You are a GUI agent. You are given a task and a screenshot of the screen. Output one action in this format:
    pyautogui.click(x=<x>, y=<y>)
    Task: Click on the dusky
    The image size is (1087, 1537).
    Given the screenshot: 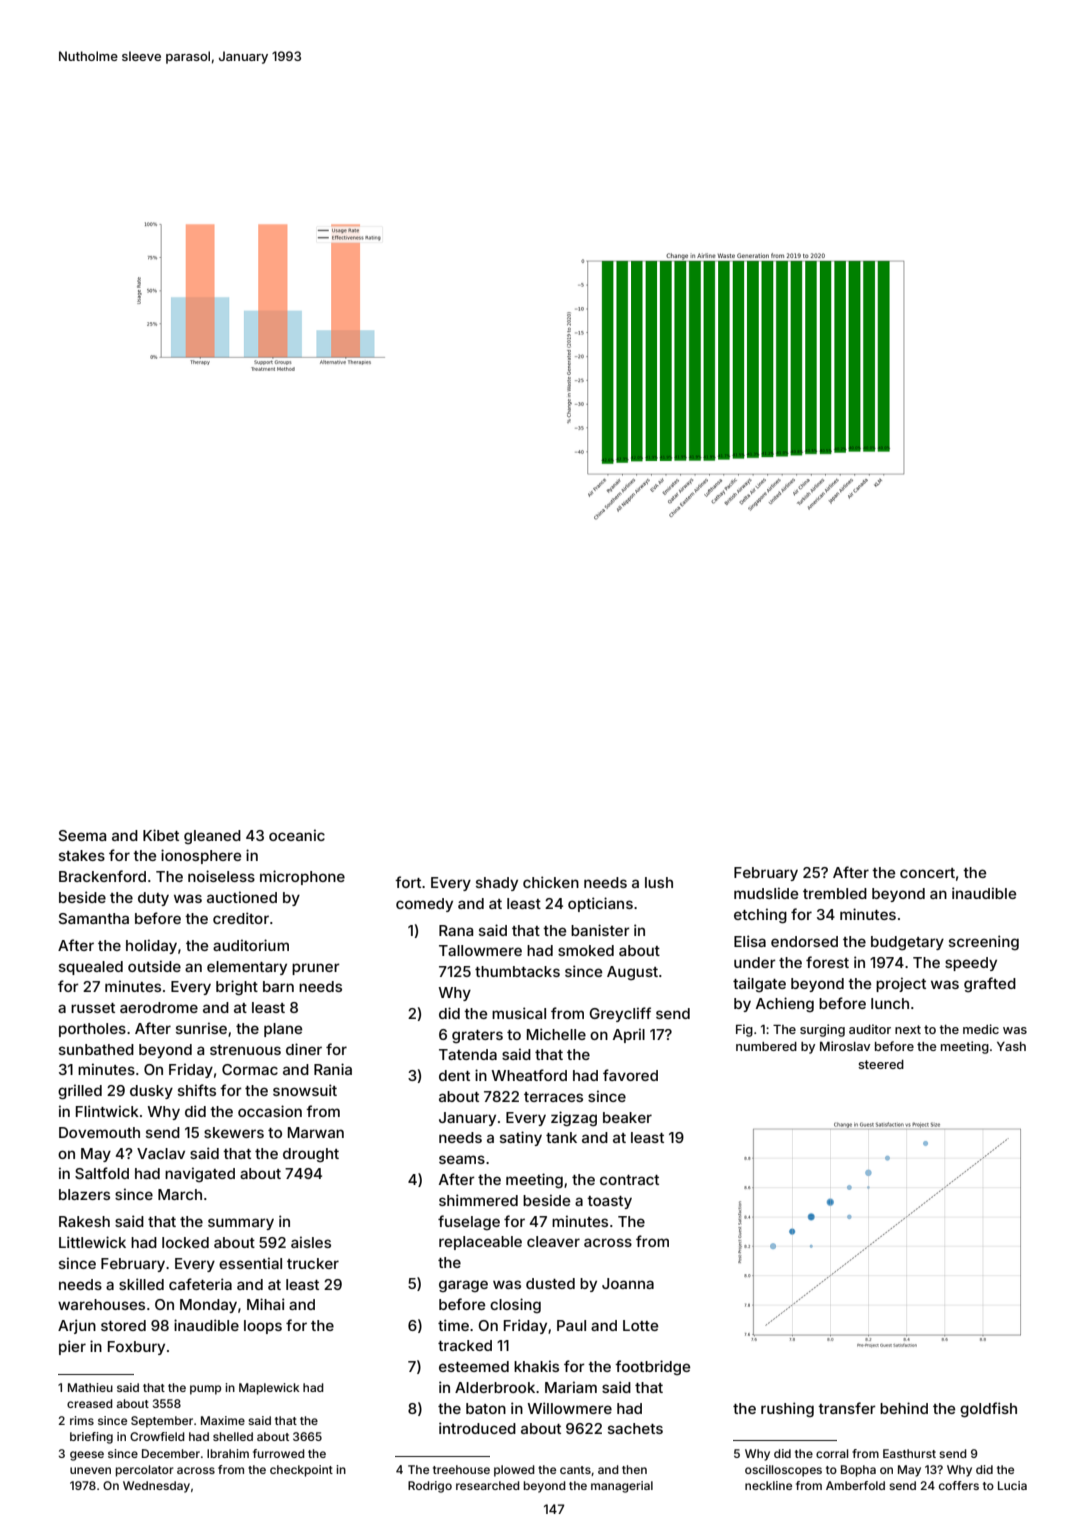 What is the action you would take?
    pyautogui.click(x=151, y=1092)
